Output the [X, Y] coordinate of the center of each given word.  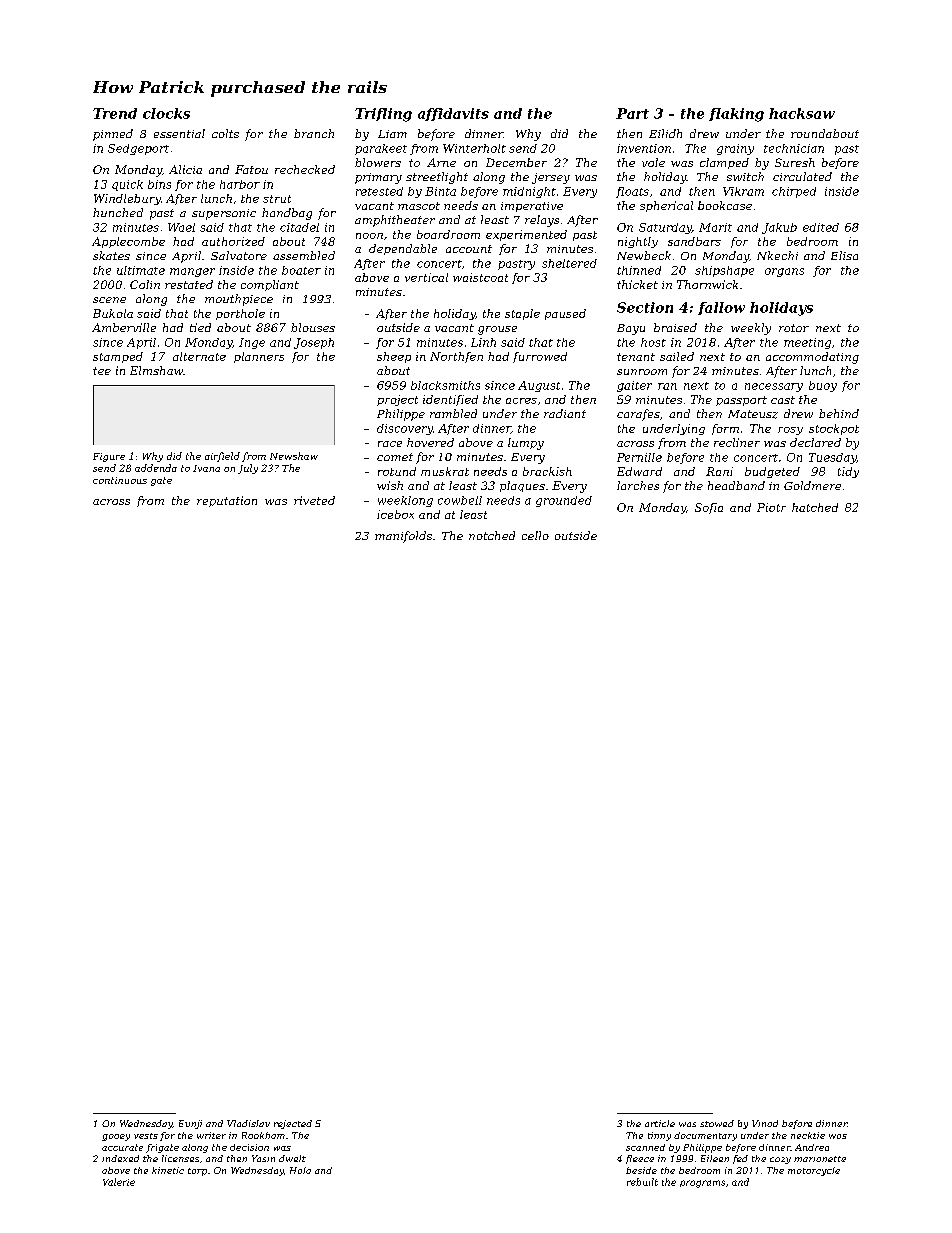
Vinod [765, 1123]
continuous [120, 480]
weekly [751, 329]
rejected [293, 1124]
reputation [227, 501]
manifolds [403, 537]
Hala [300, 1170]
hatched [815, 507]
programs [702, 1184]
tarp [197, 1172]
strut [277, 199]
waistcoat [480, 277]
